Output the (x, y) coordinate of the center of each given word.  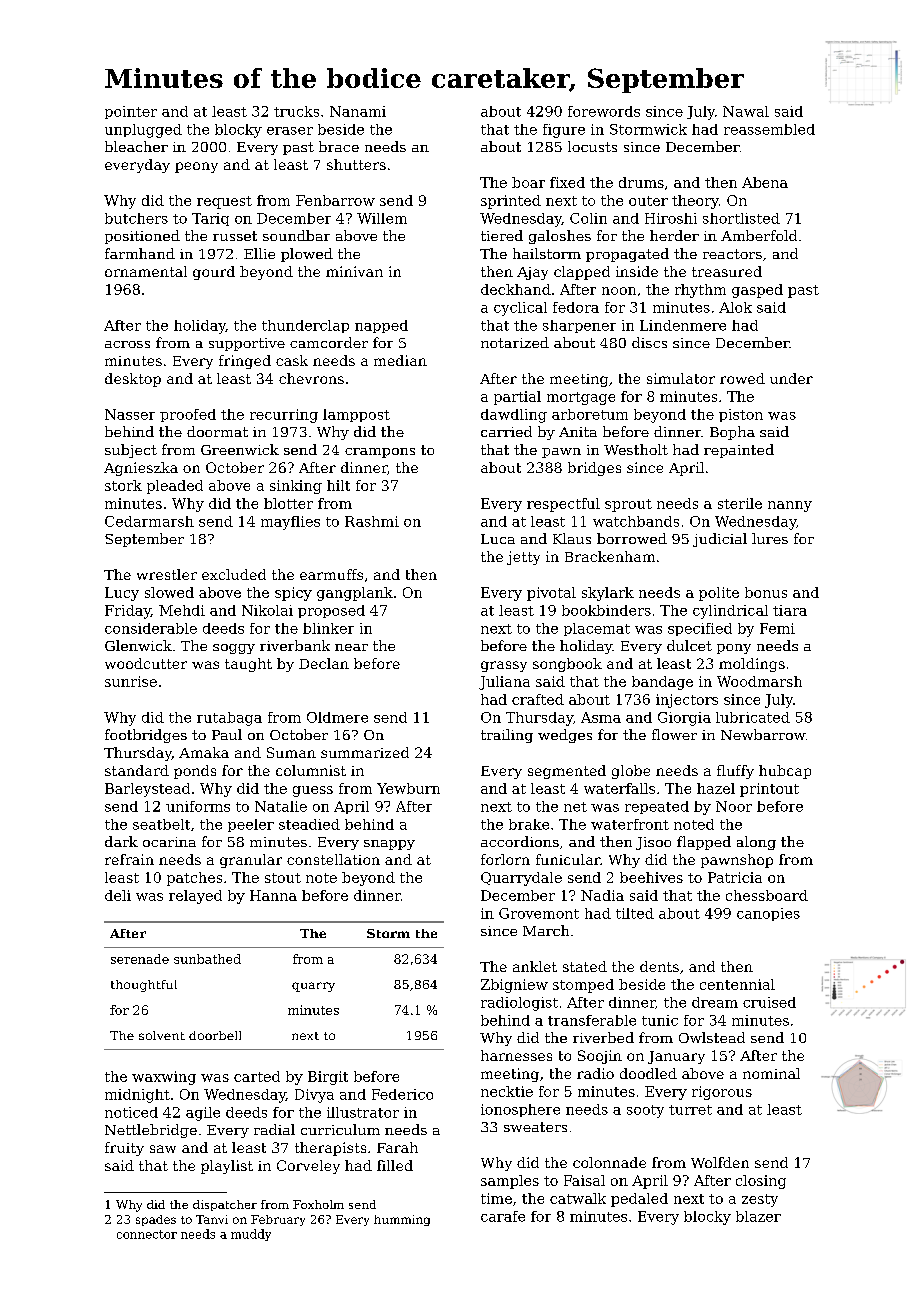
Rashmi (372, 521)
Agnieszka (141, 469)
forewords (604, 111)
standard (137, 770)
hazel (716, 788)
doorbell (215, 1035)
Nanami (358, 111)
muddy (251, 1235)
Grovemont (539, 913)
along (756, 843)
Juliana (504, 683)
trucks (296, 111)
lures (770, 538)
